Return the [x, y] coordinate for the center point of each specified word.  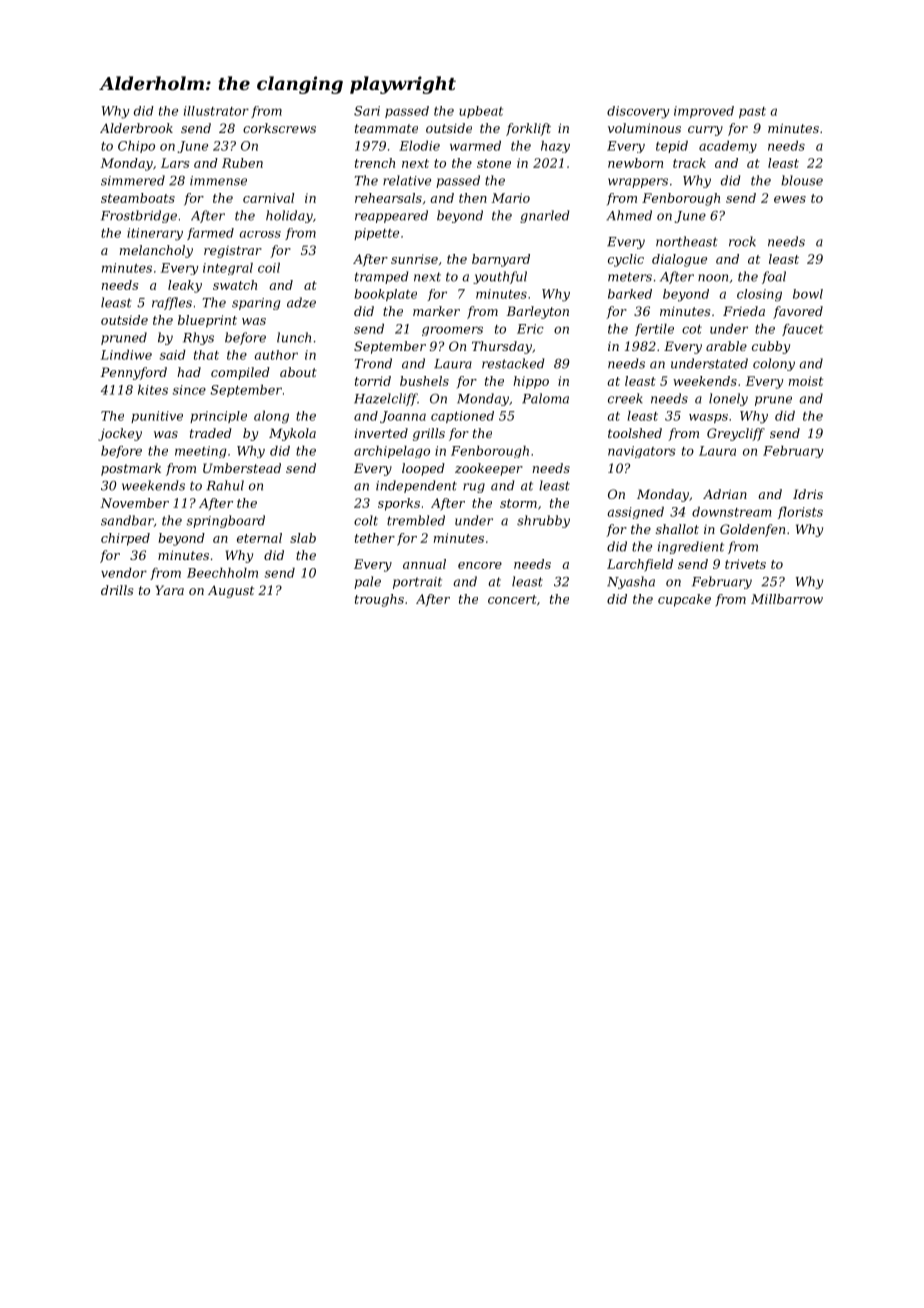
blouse [802, 180]
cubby [771, 347]
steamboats [138, 198]
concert [512, 599]
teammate [386, 128]
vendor [124, 573]
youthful [500, 277]
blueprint [207, 321]
